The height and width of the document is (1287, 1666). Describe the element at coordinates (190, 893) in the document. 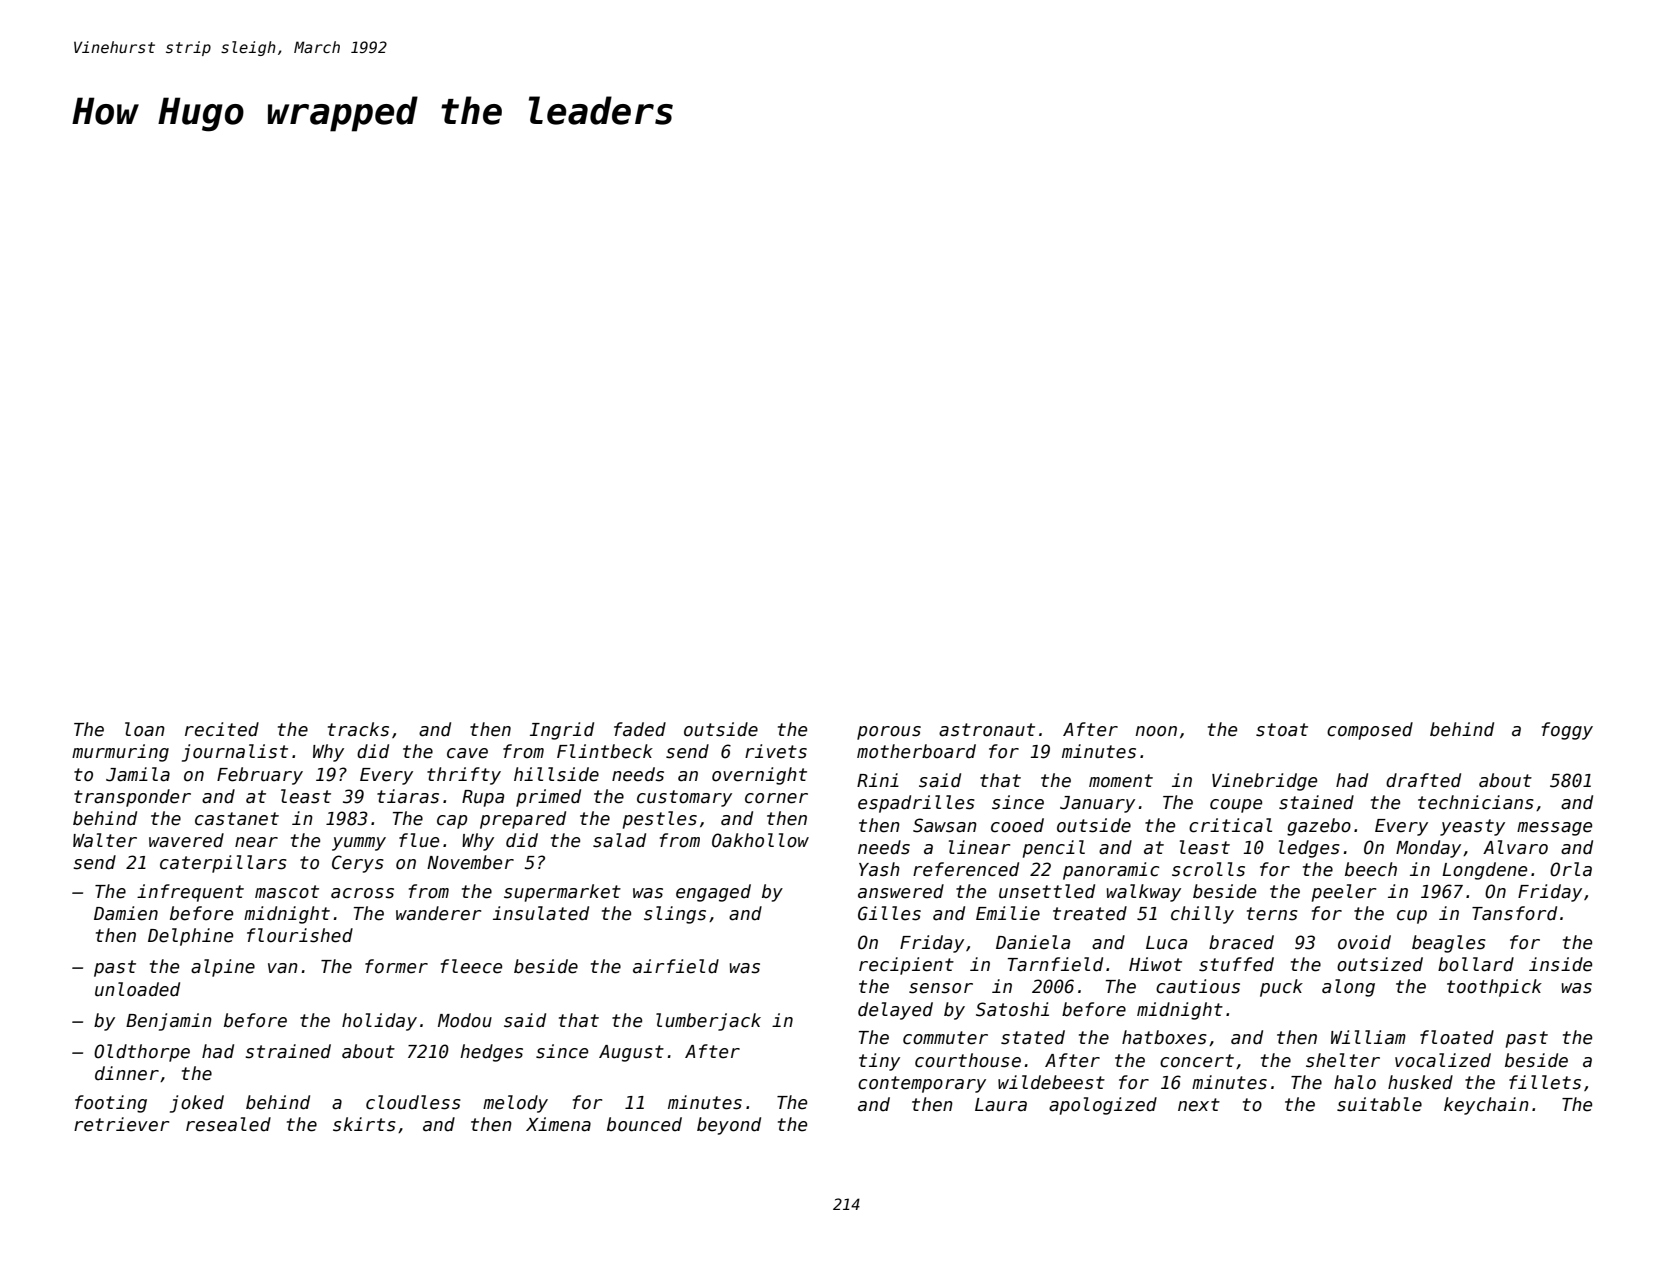

I see `infrequent` at that location.
